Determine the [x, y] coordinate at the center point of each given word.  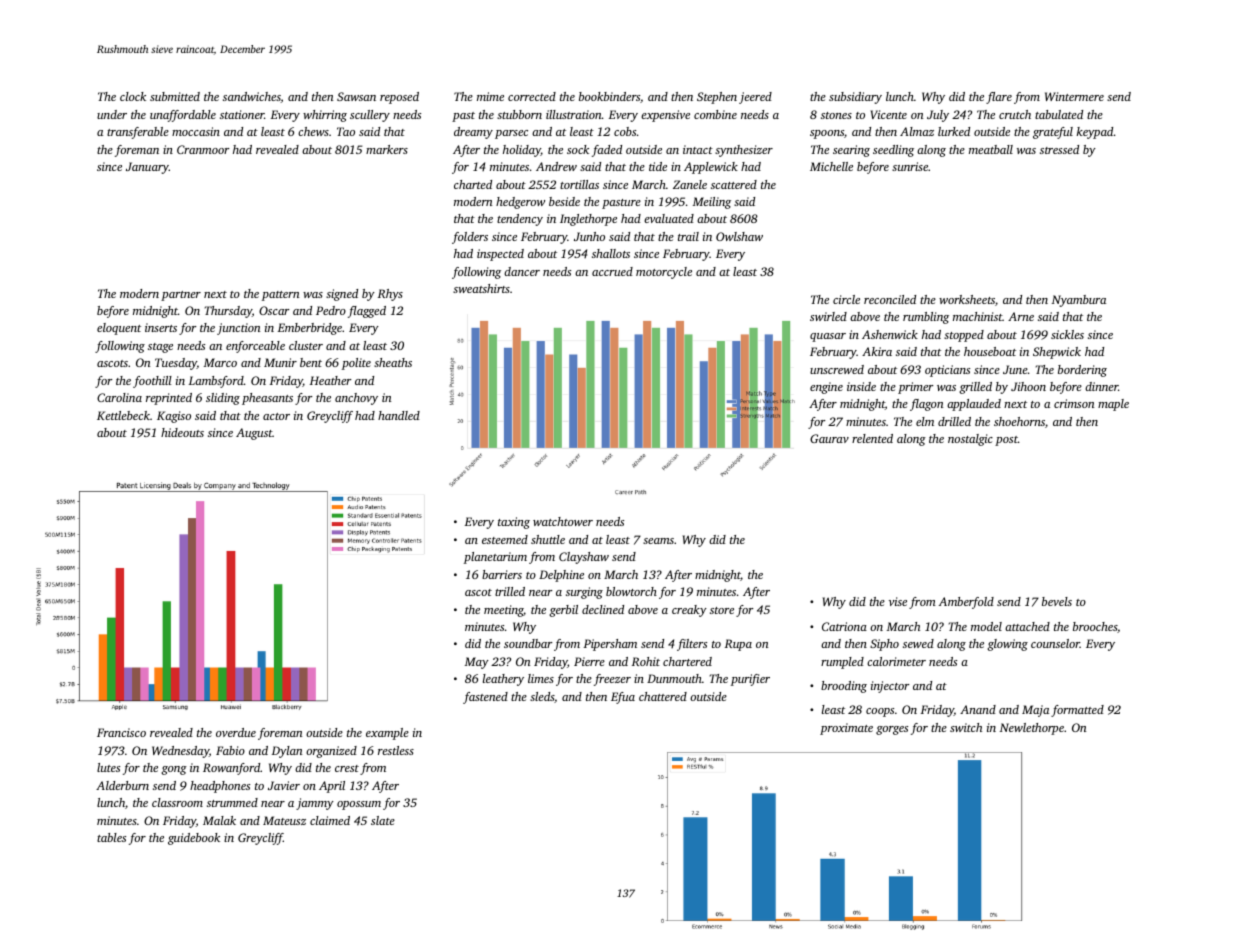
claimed [330, 820]
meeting [504, 611]
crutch [1015, 114]
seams [658, 541]
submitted [175, 96]
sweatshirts [481, 288]
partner [181, 296]
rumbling [926, 318]
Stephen [717, 98]
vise [898, 601]
